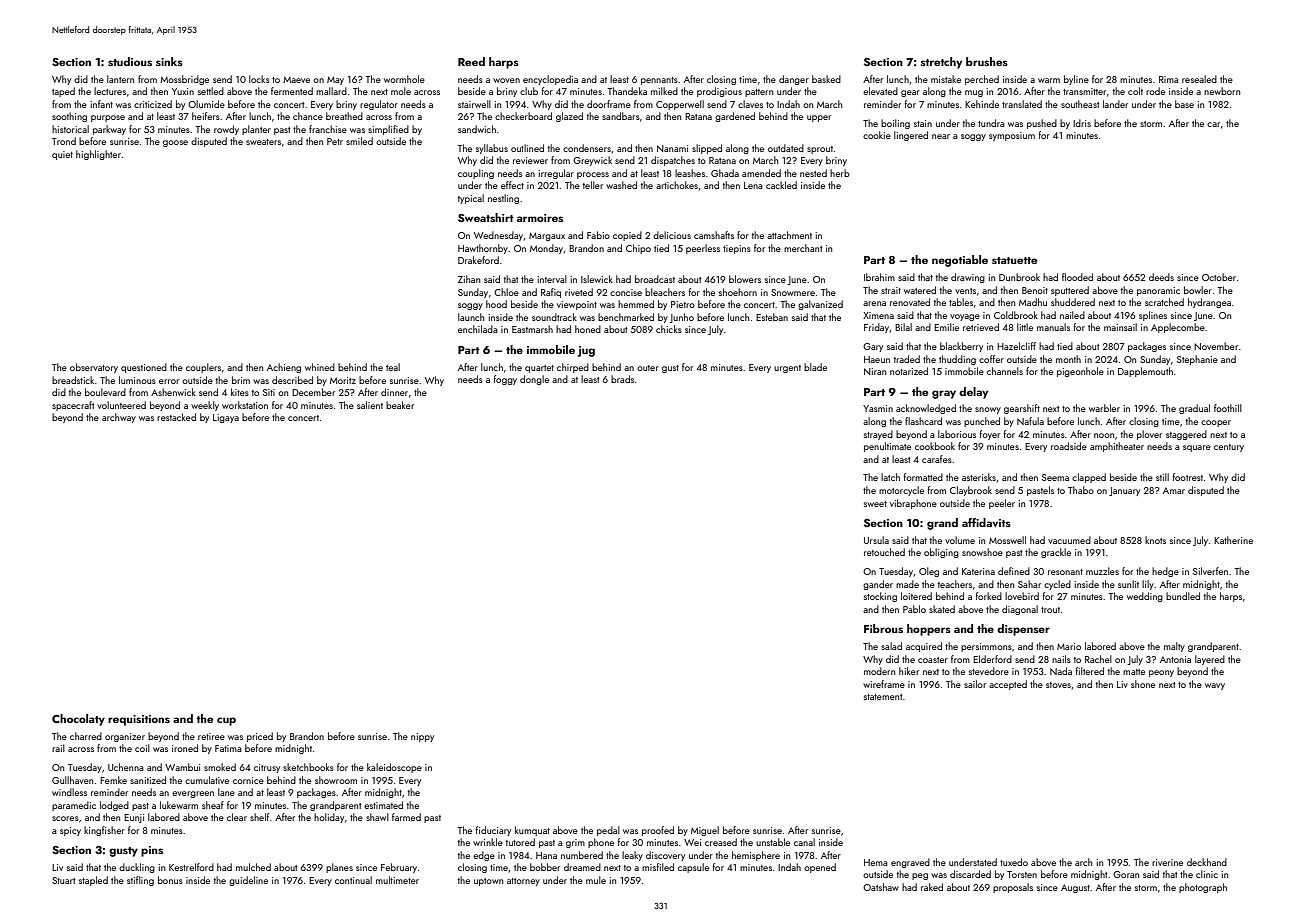 Image resolution: width=1308 pixels, height=924 pixels. What do you see at coordinates (63, 880) in the image?
I see `Stuart` at bounding box center [63, 880].
